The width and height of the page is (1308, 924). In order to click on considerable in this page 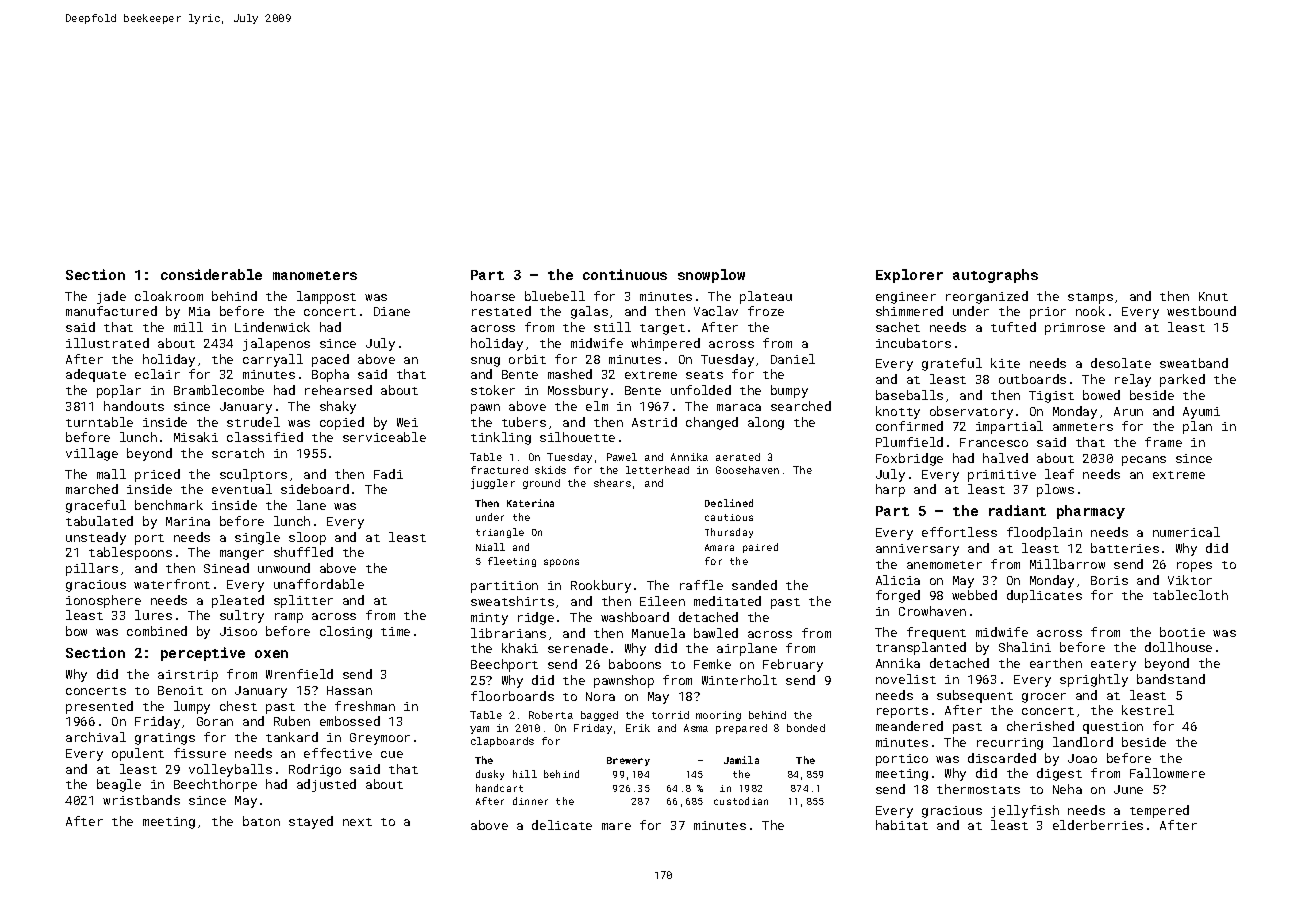, I will do `click(211, 274)`.
